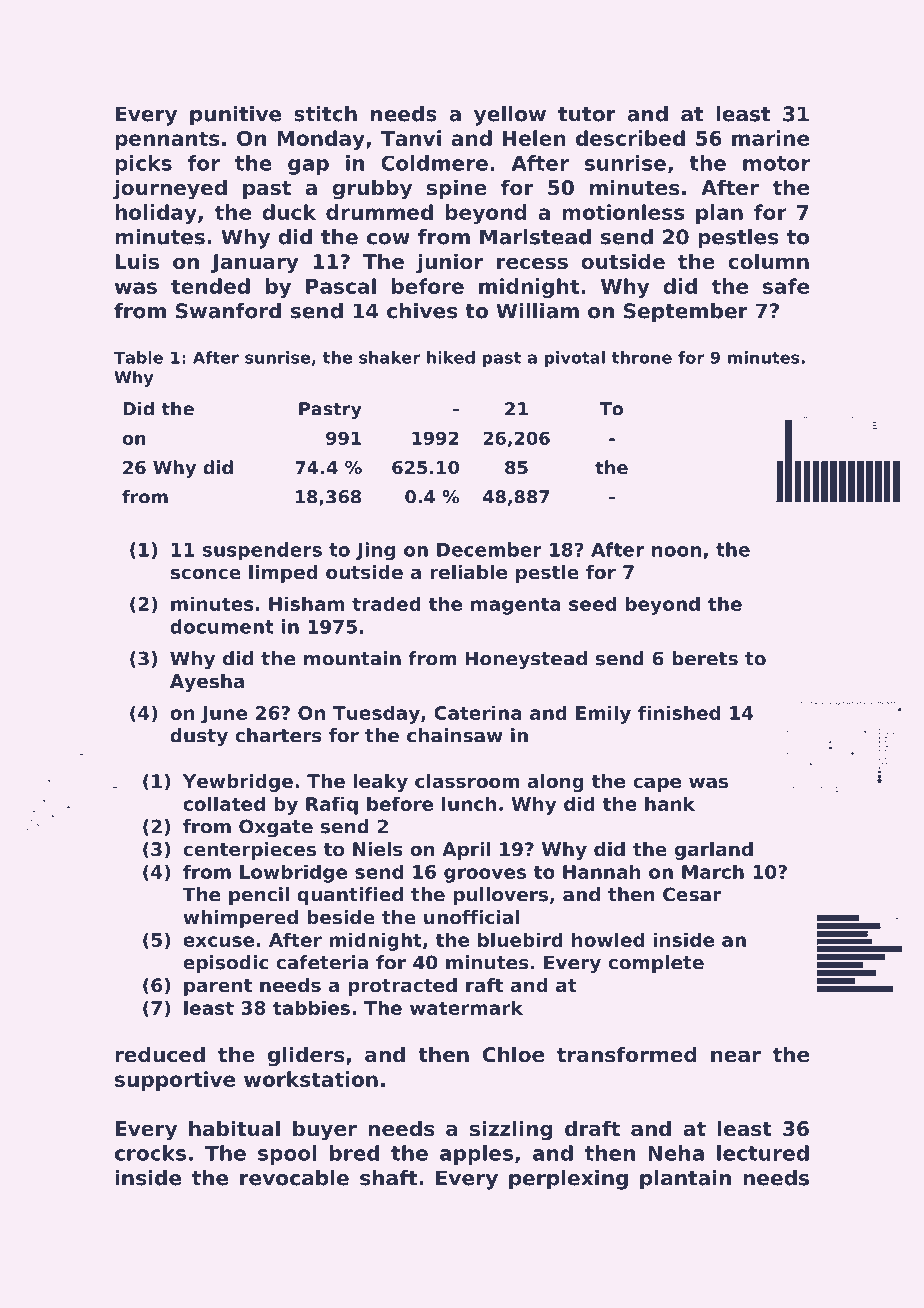 This image has width=924, height=1308. What do you see at coordinates (210, 286) in the image?
I see `tended` at bounding box center [210, 286].
